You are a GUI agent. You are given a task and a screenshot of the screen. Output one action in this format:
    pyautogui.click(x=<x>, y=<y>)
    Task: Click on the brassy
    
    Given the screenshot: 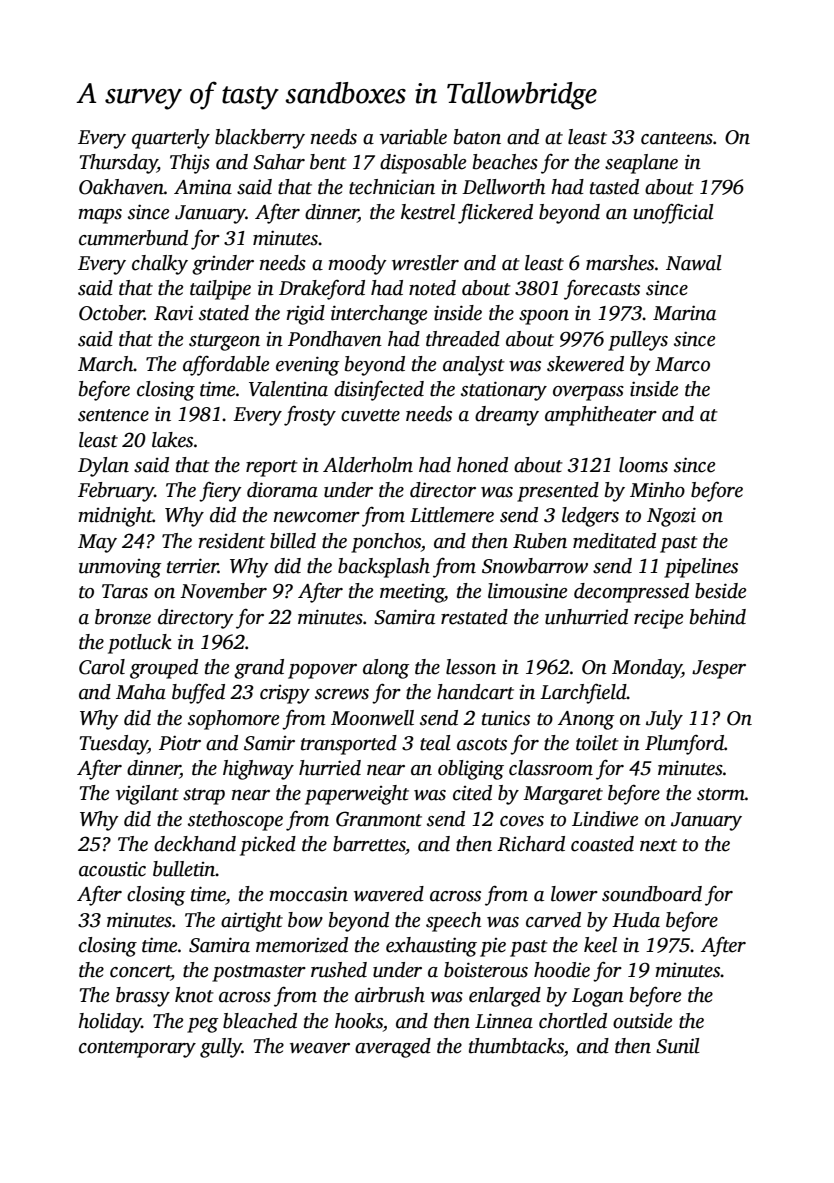 What is the action you would take?
    pyautogui.click(x=143, y=997)
